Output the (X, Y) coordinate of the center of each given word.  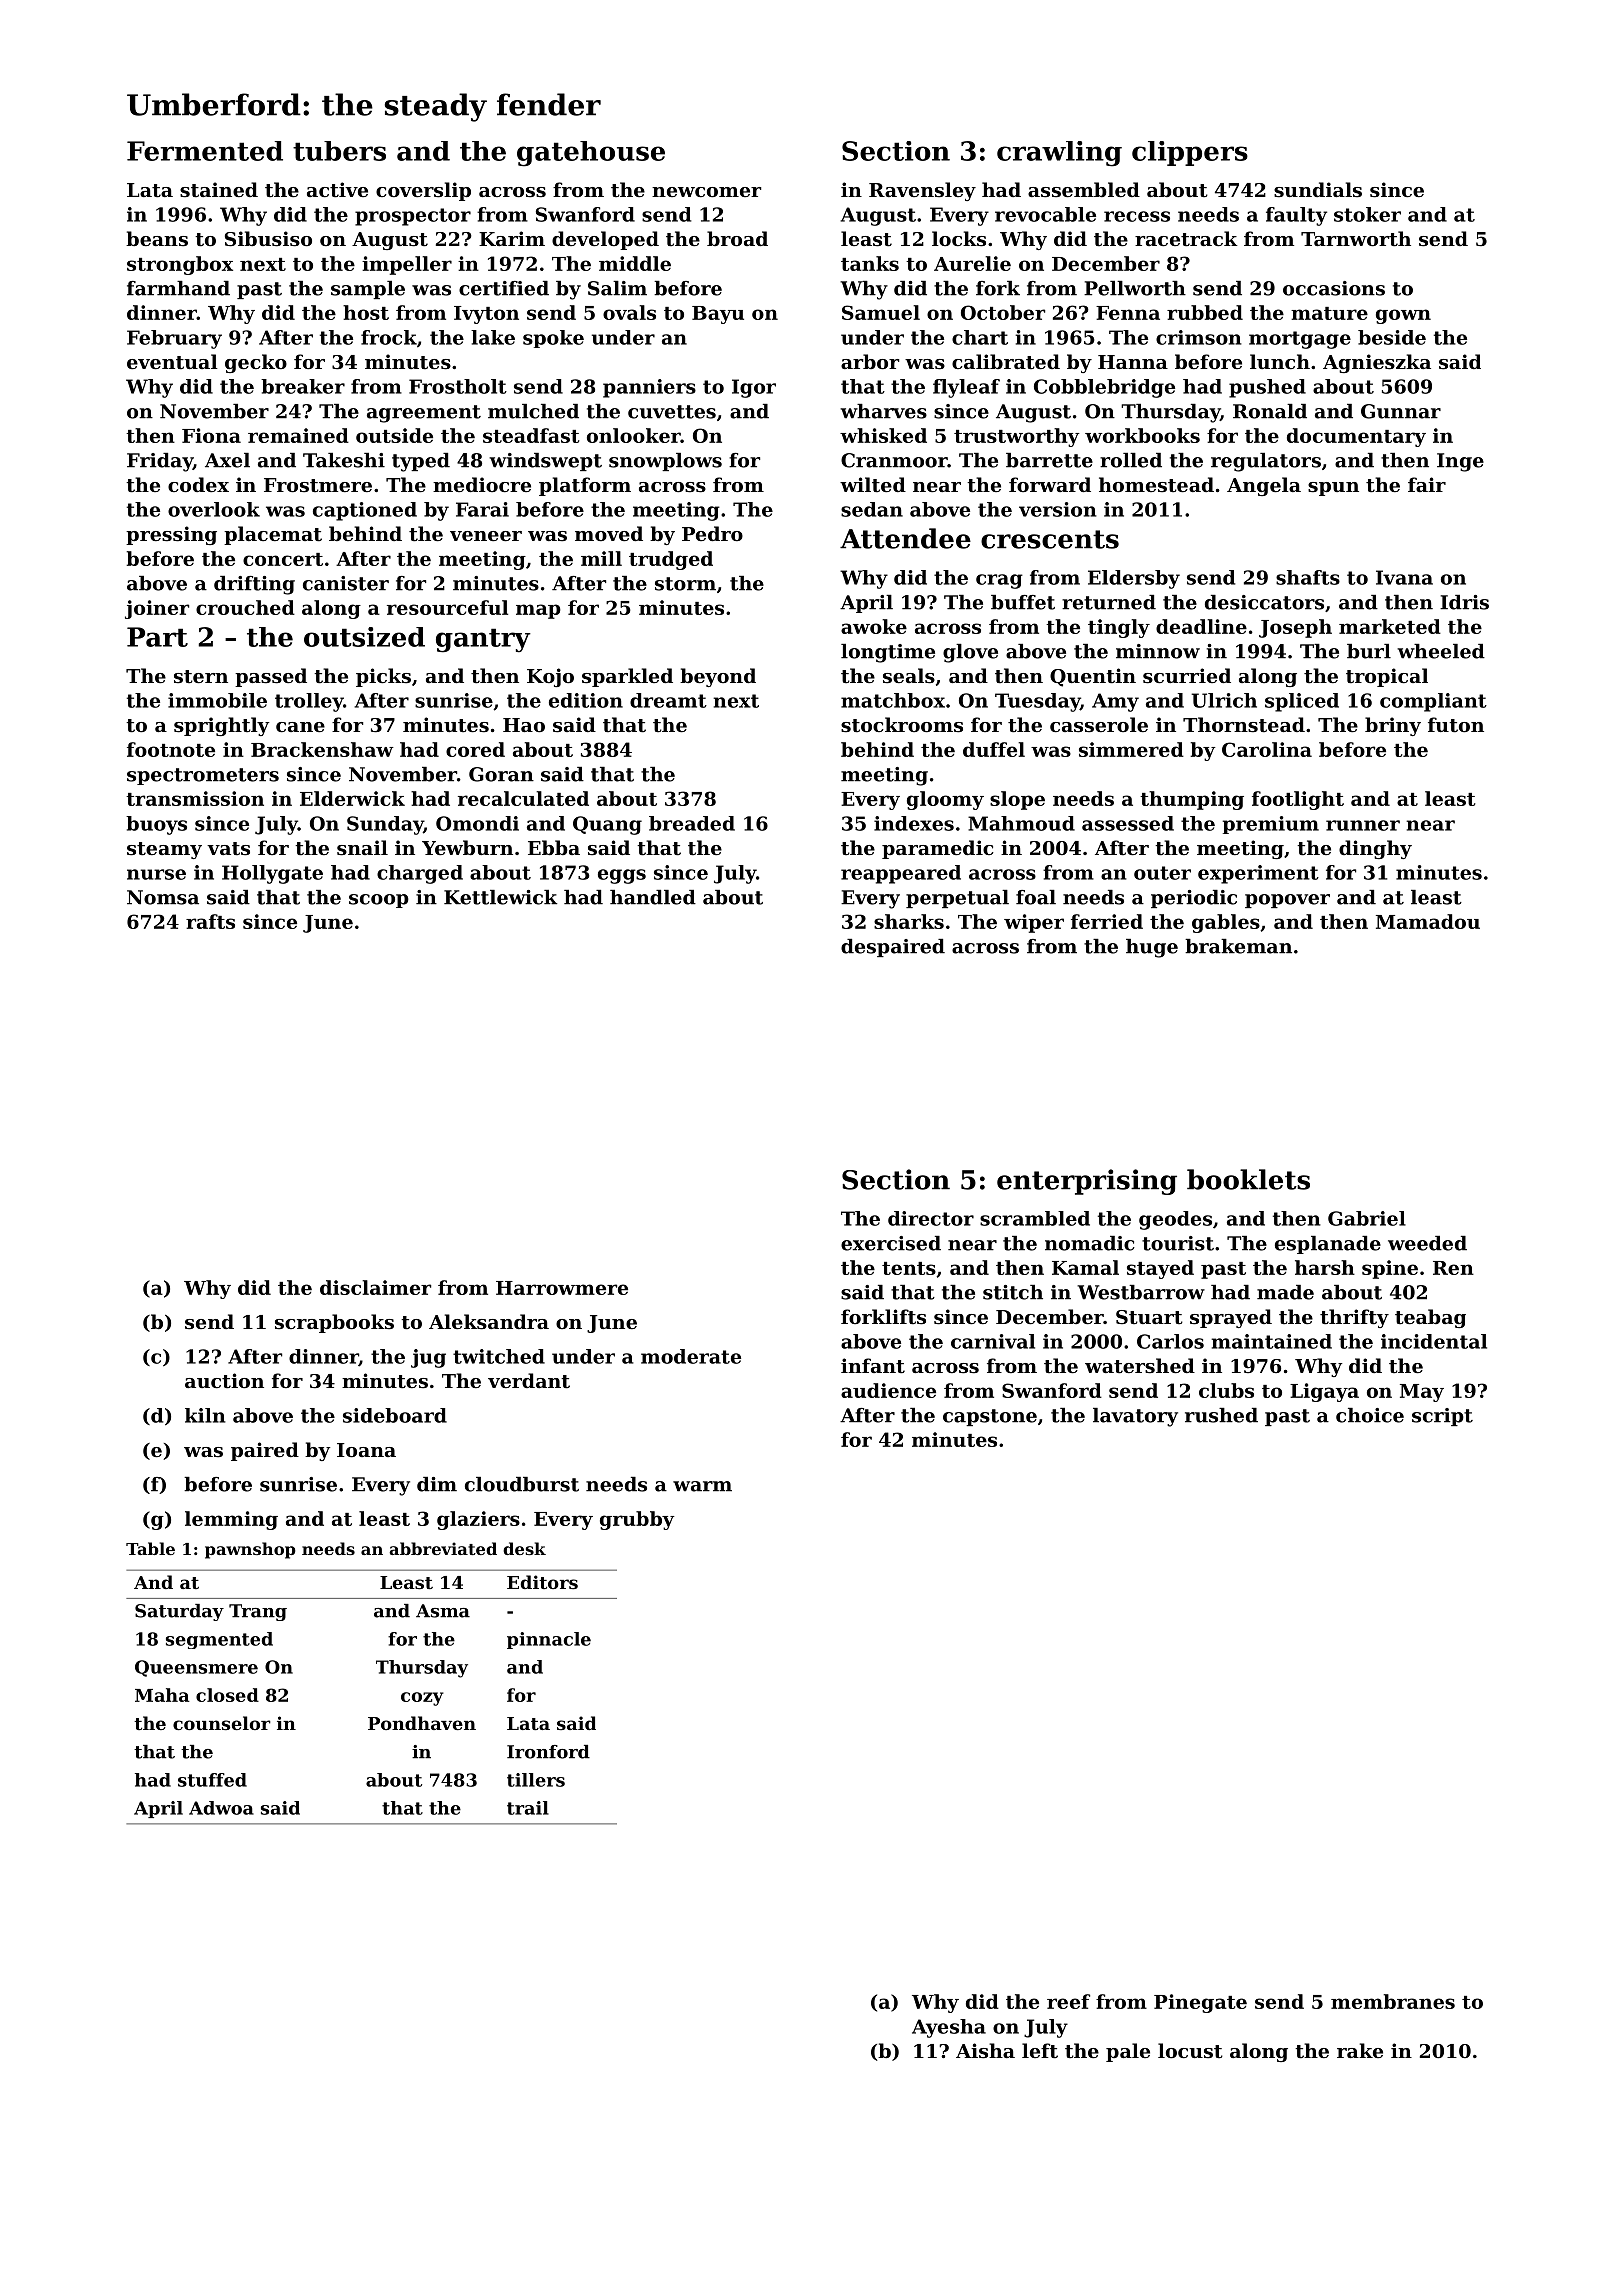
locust (1190, 2050)
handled (653, 897)
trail (528, 1808)
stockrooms (902, 725)
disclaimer (375, 1287)
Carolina (1267, 749)
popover (1287, 901)
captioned (365, 511)
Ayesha (949, 2028)
